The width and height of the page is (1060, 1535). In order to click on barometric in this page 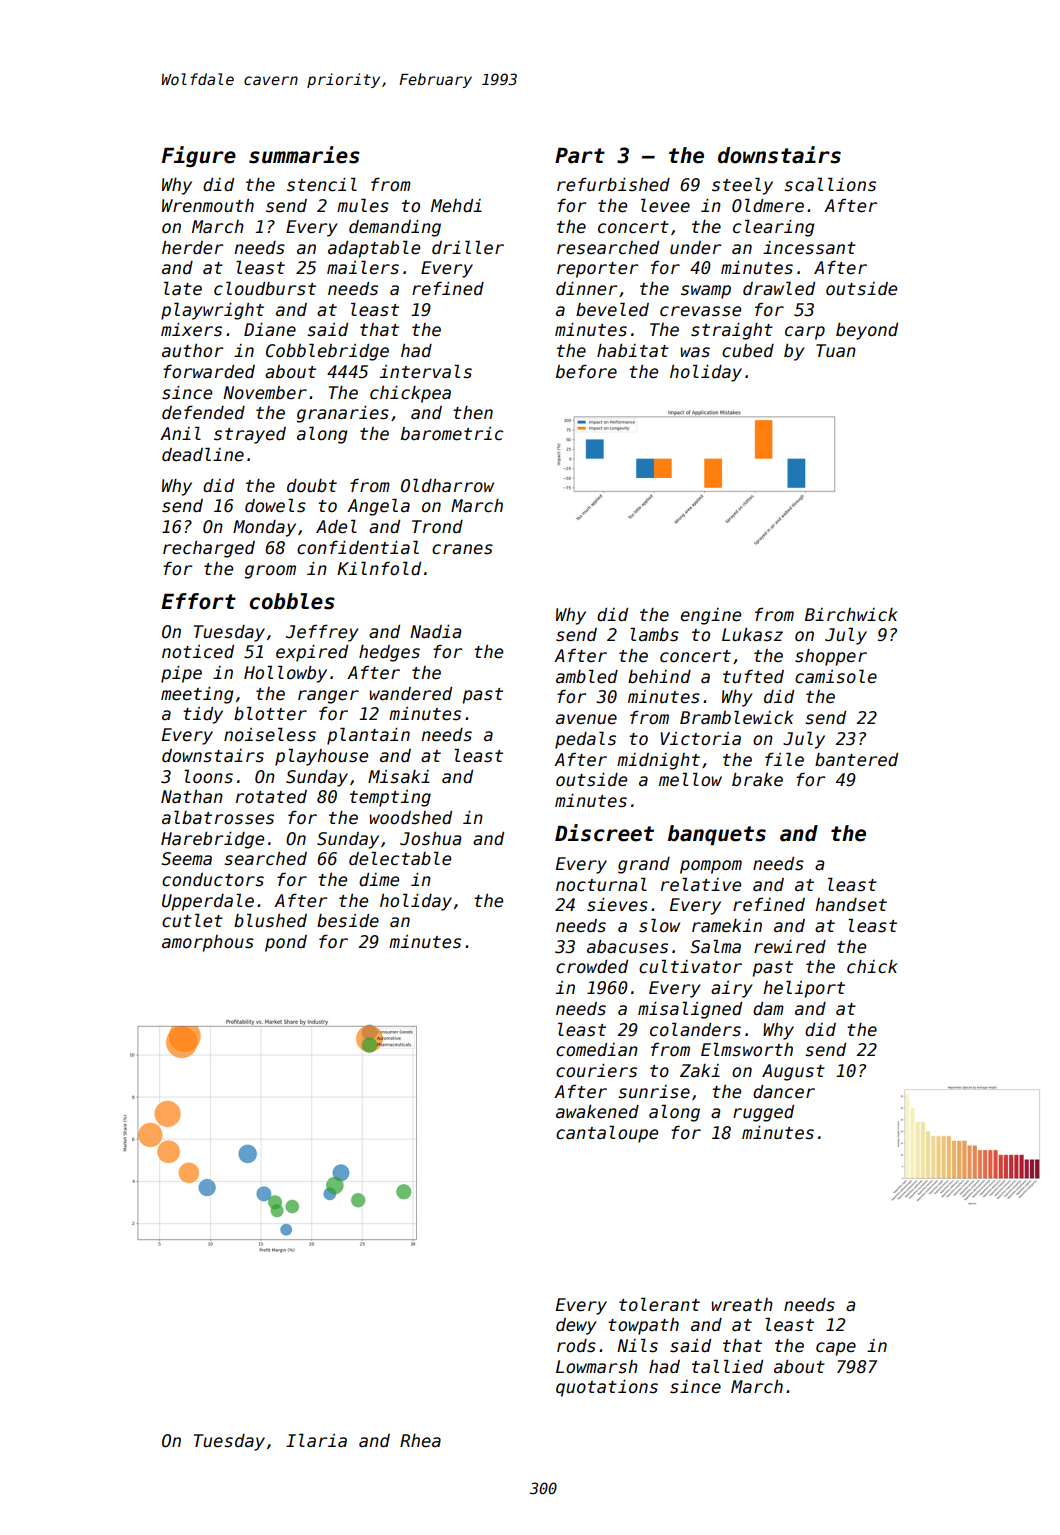, I will do `click(452, 434)`.
